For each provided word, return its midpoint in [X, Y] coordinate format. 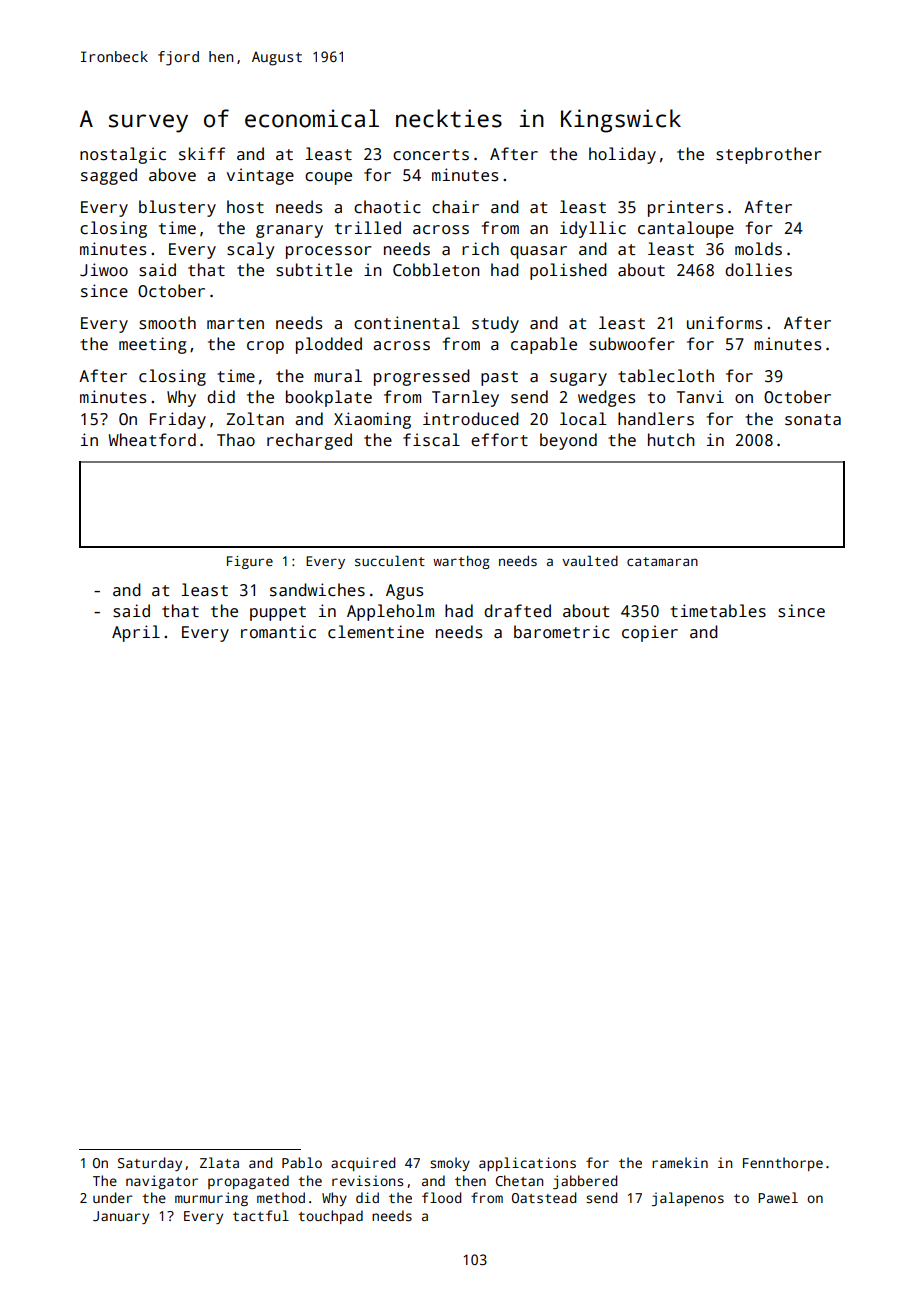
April [136, 633]
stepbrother [769, 155]
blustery [177, 208]
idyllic [593, 229]
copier [650, 633]
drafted [517, 611]
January [121, 1217]
